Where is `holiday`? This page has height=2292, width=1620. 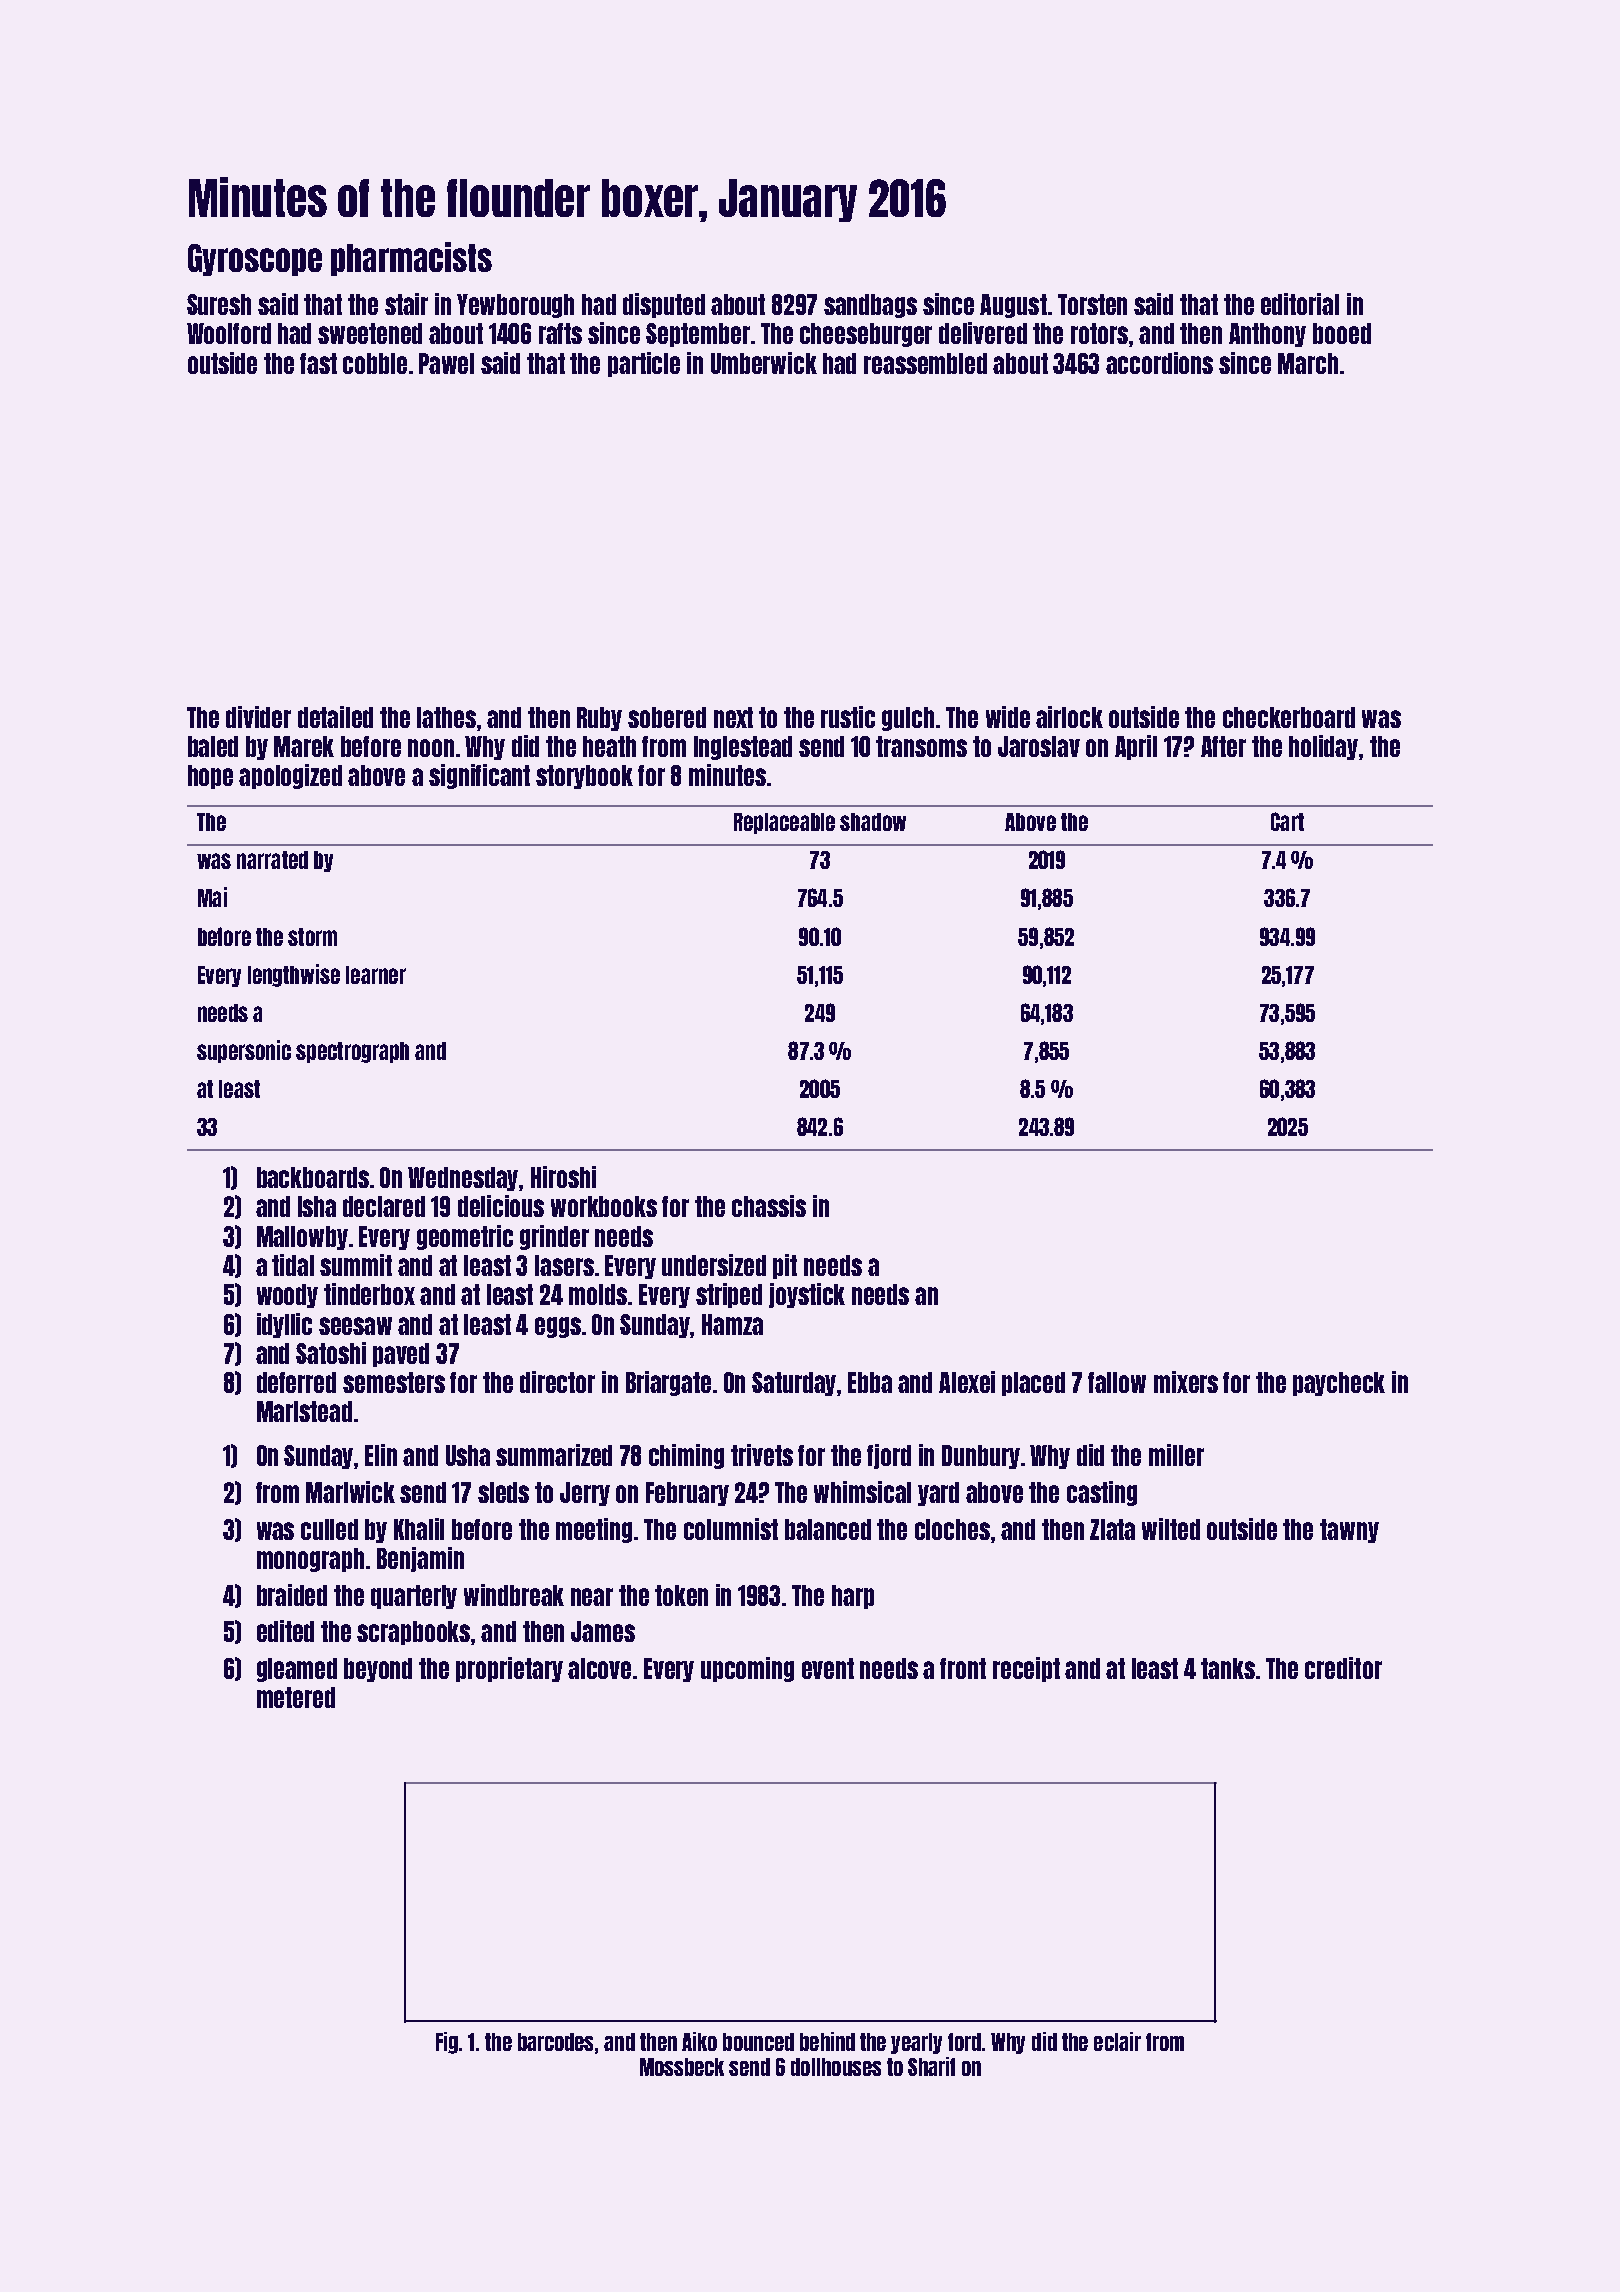
holiday is located at coordinates (1323, 747).
